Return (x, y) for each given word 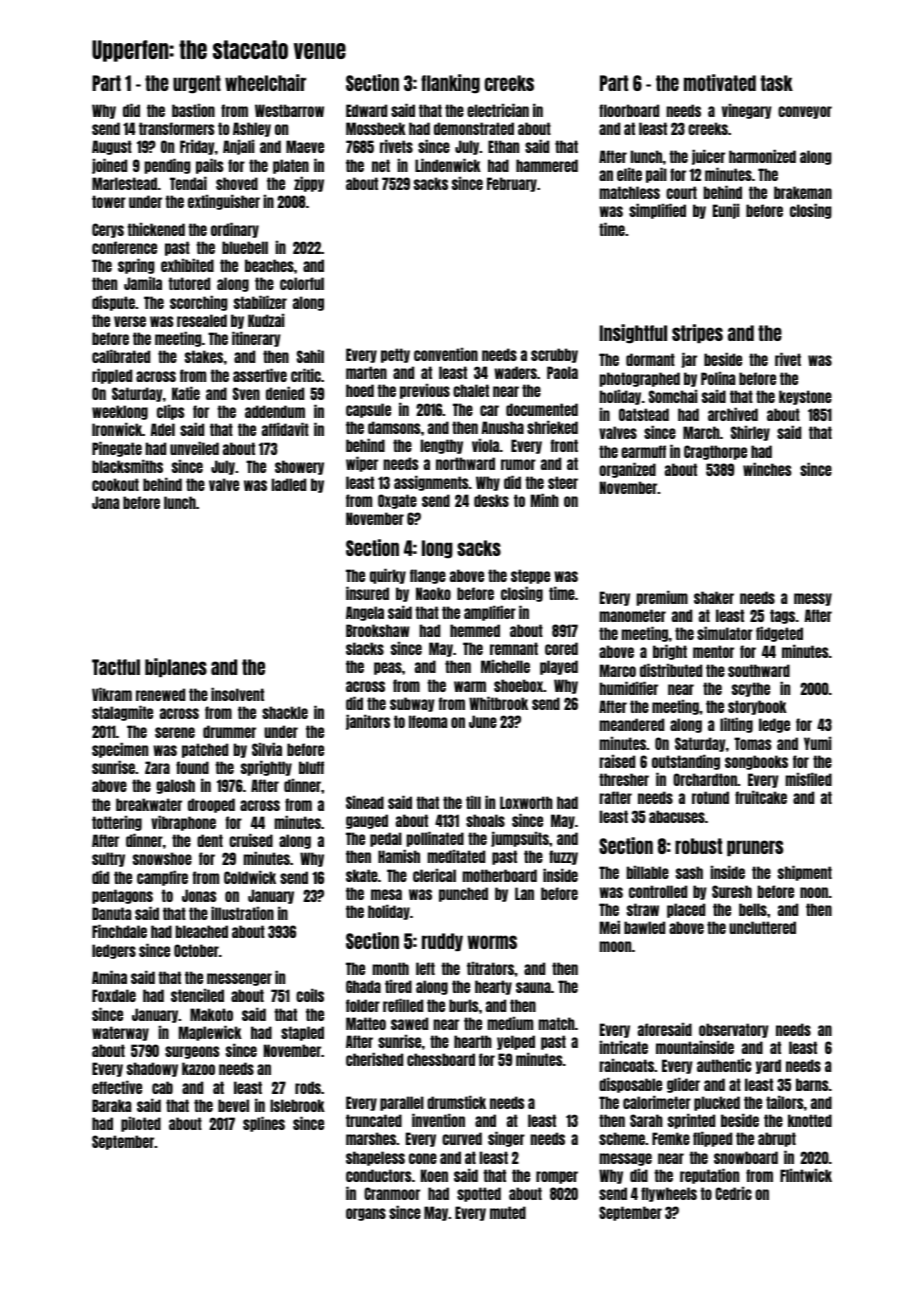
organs (366, 1214)
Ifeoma (428, 721)
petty (395, 355)
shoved (237, 183)
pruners (755, 848)
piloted (141, 1124)
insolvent (237, 694)
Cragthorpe (715, 452)
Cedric (733, 1193)
